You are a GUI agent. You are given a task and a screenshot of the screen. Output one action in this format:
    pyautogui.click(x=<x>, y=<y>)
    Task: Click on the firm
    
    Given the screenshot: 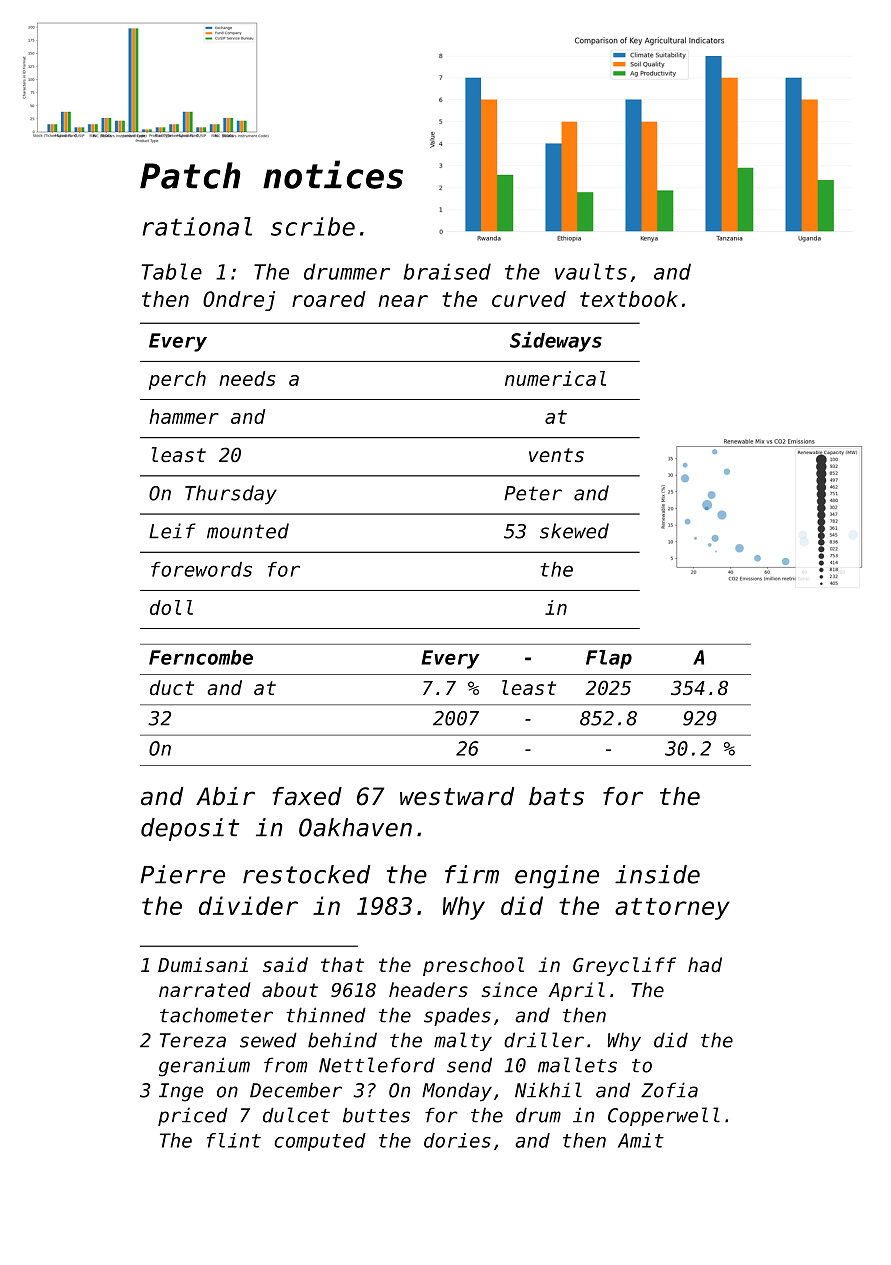 What is the action you would take?
    pyautogui.click(x=472, y=874)
